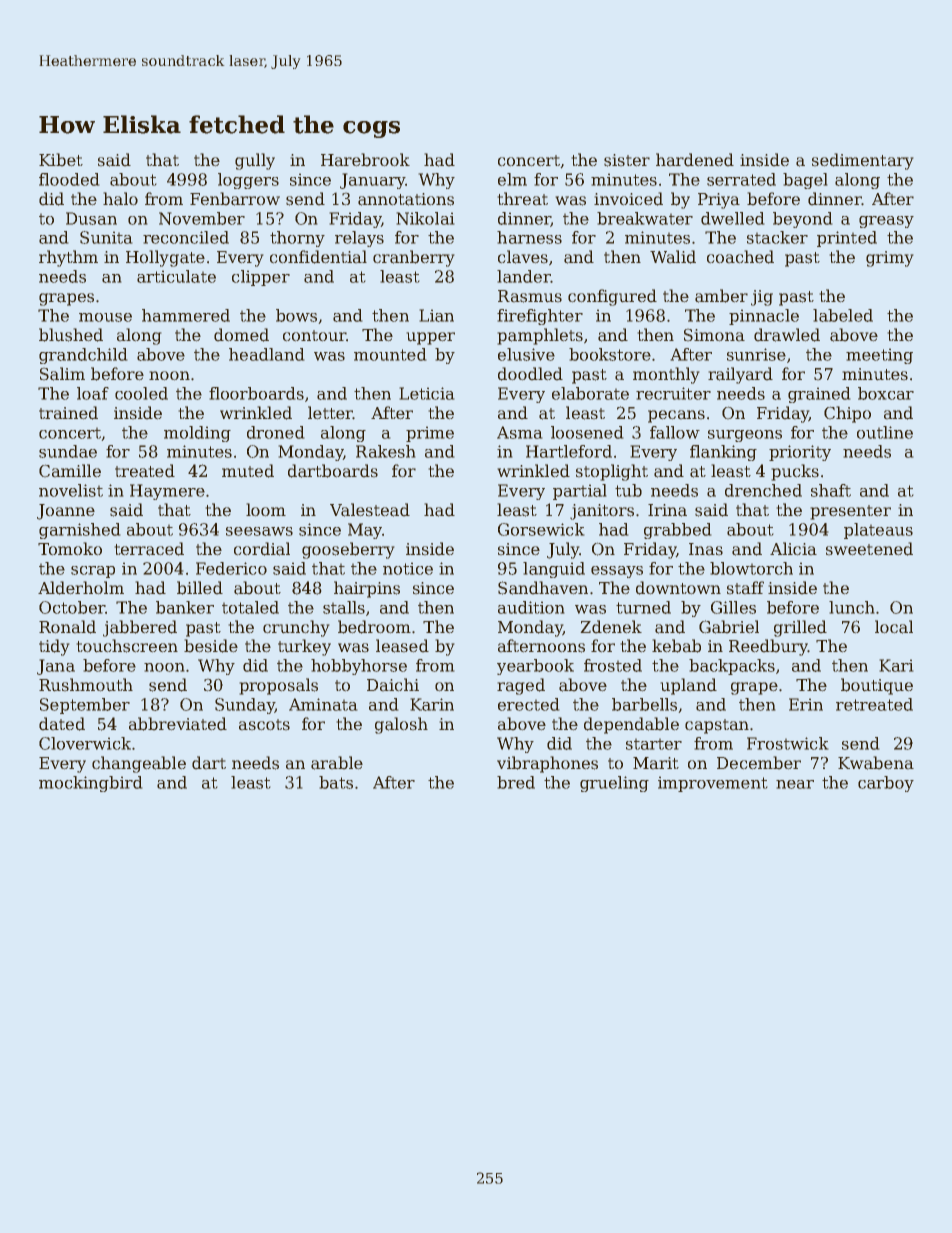  I want to click on changeable, so click(139, 764).
